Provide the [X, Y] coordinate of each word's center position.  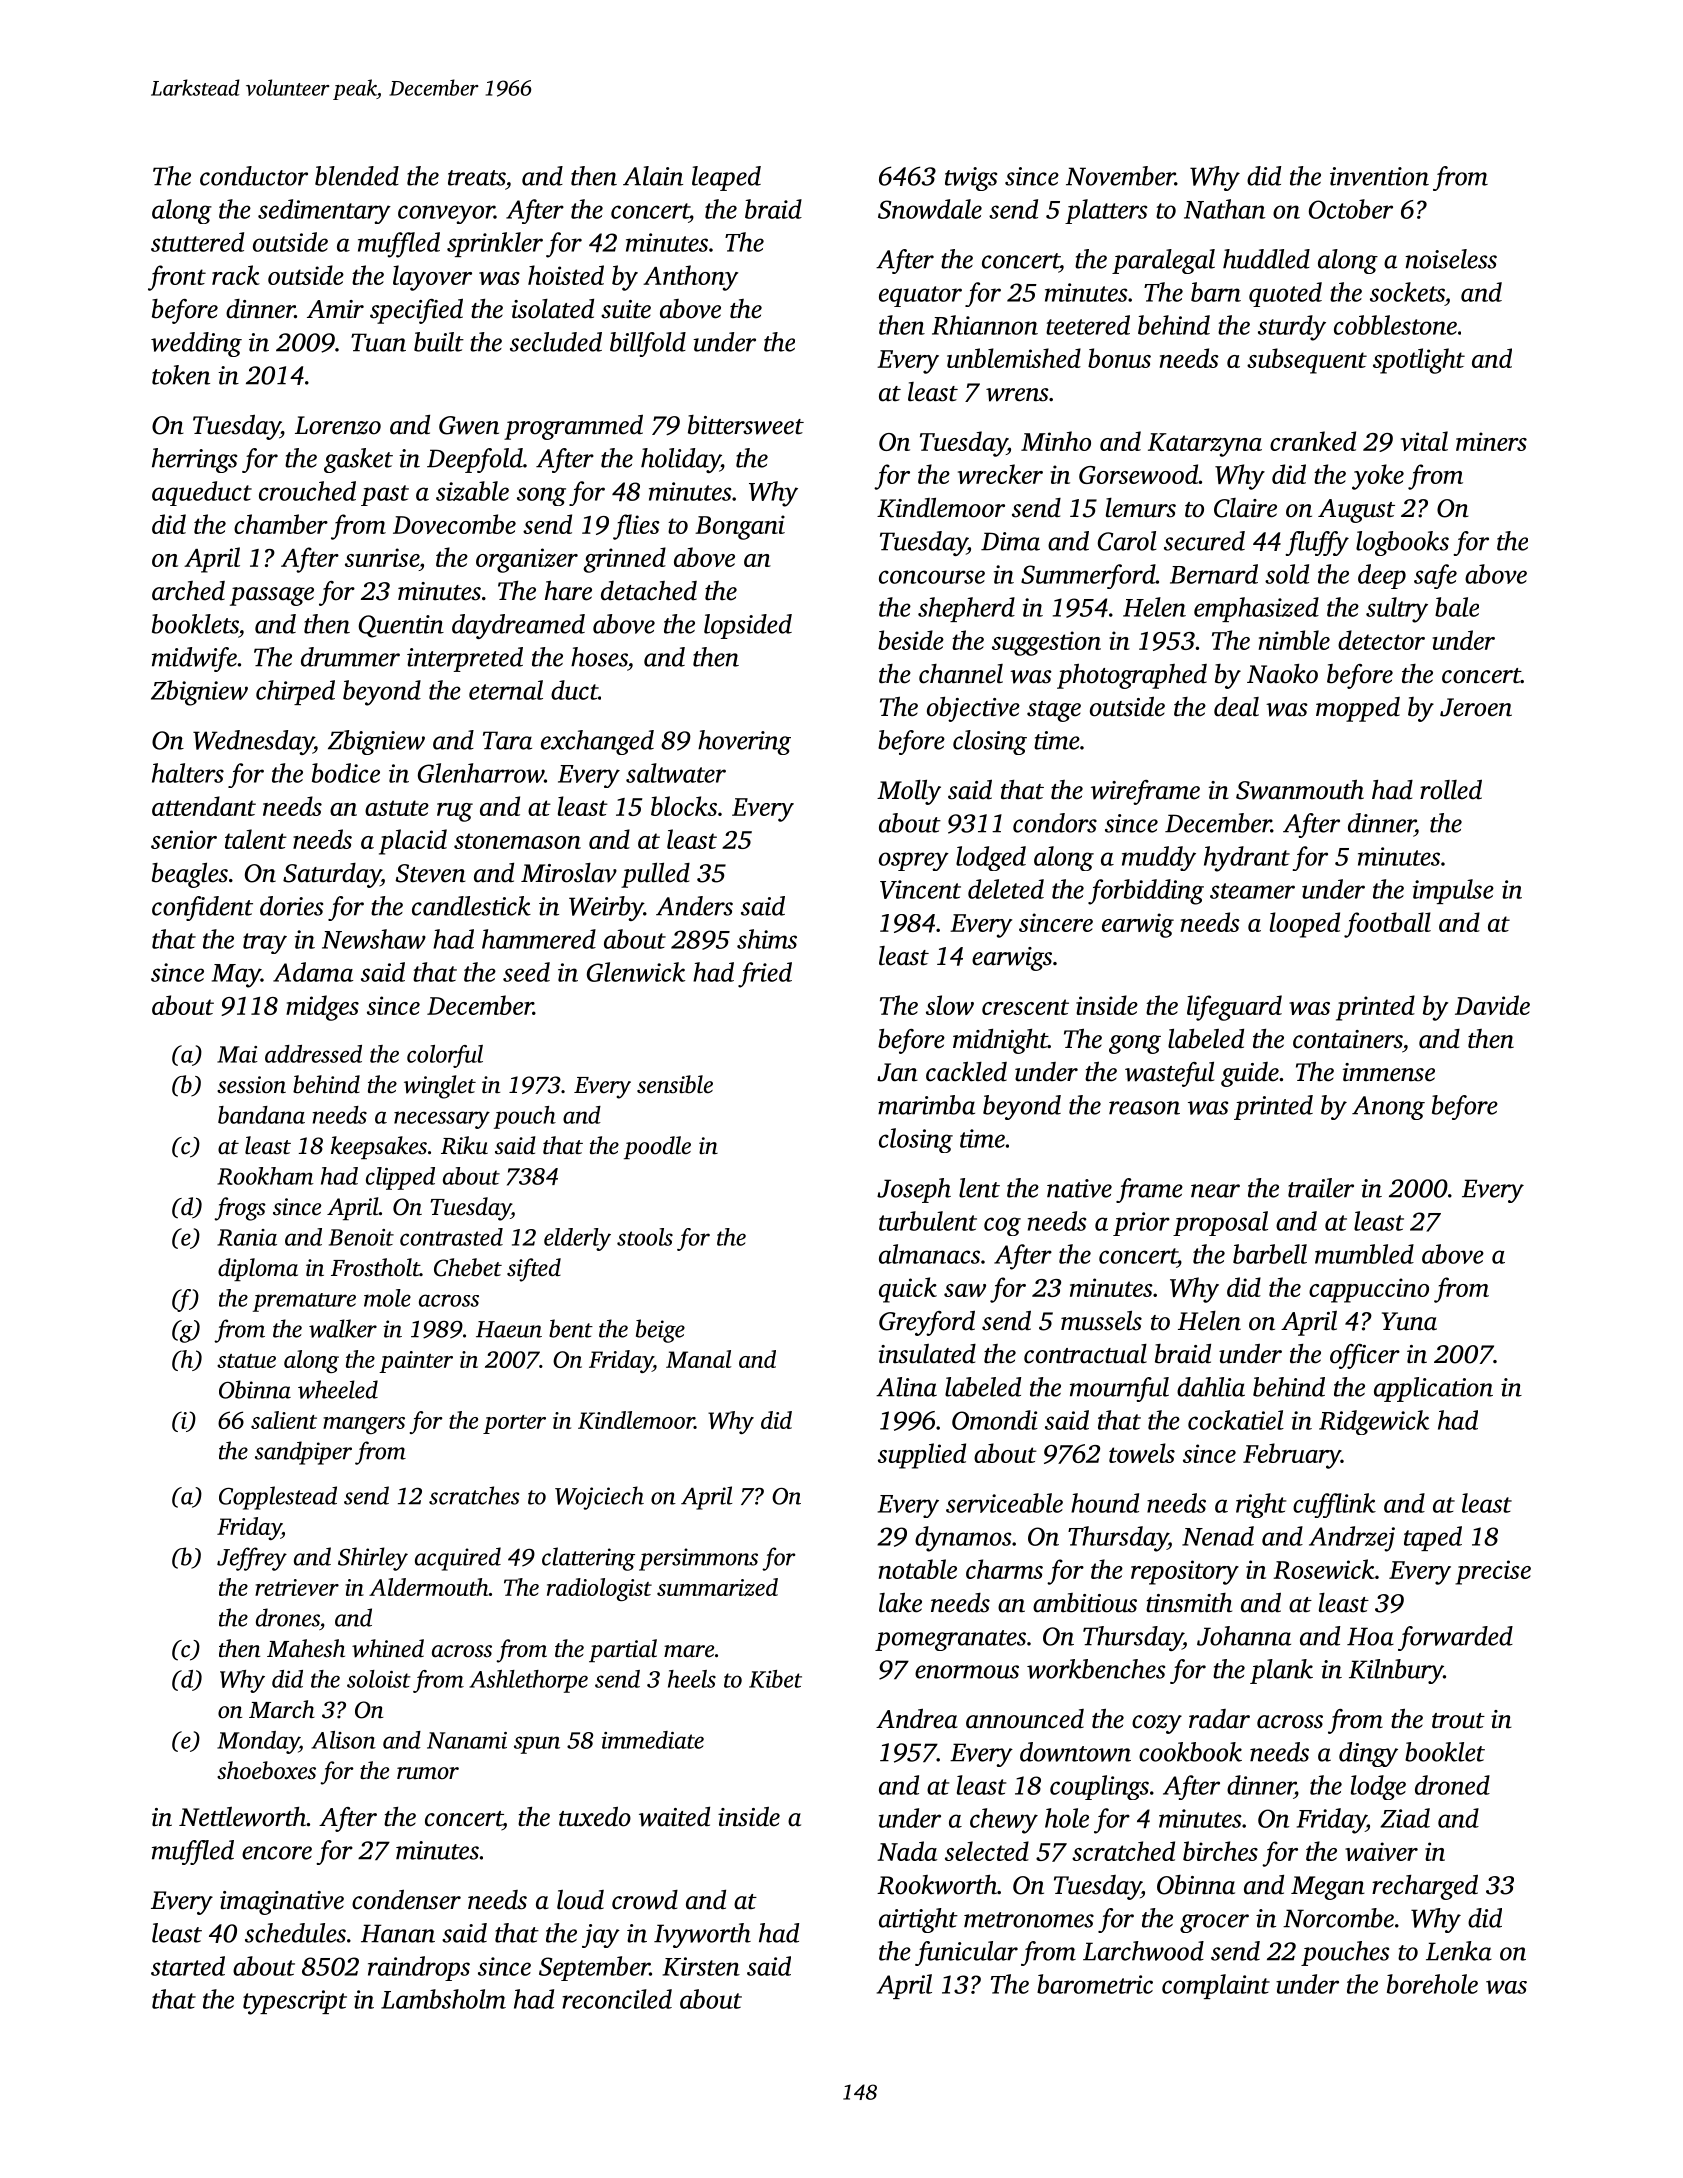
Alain [653, 176]
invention [1379, 176]
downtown [1075, 1752]
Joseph [914, 1190]
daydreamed [518, 626]
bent [571, 1328]
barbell [1270, 1254]
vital [1424, 441]
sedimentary [324, 211]
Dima [1010, 541]
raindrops [419, 1968]
